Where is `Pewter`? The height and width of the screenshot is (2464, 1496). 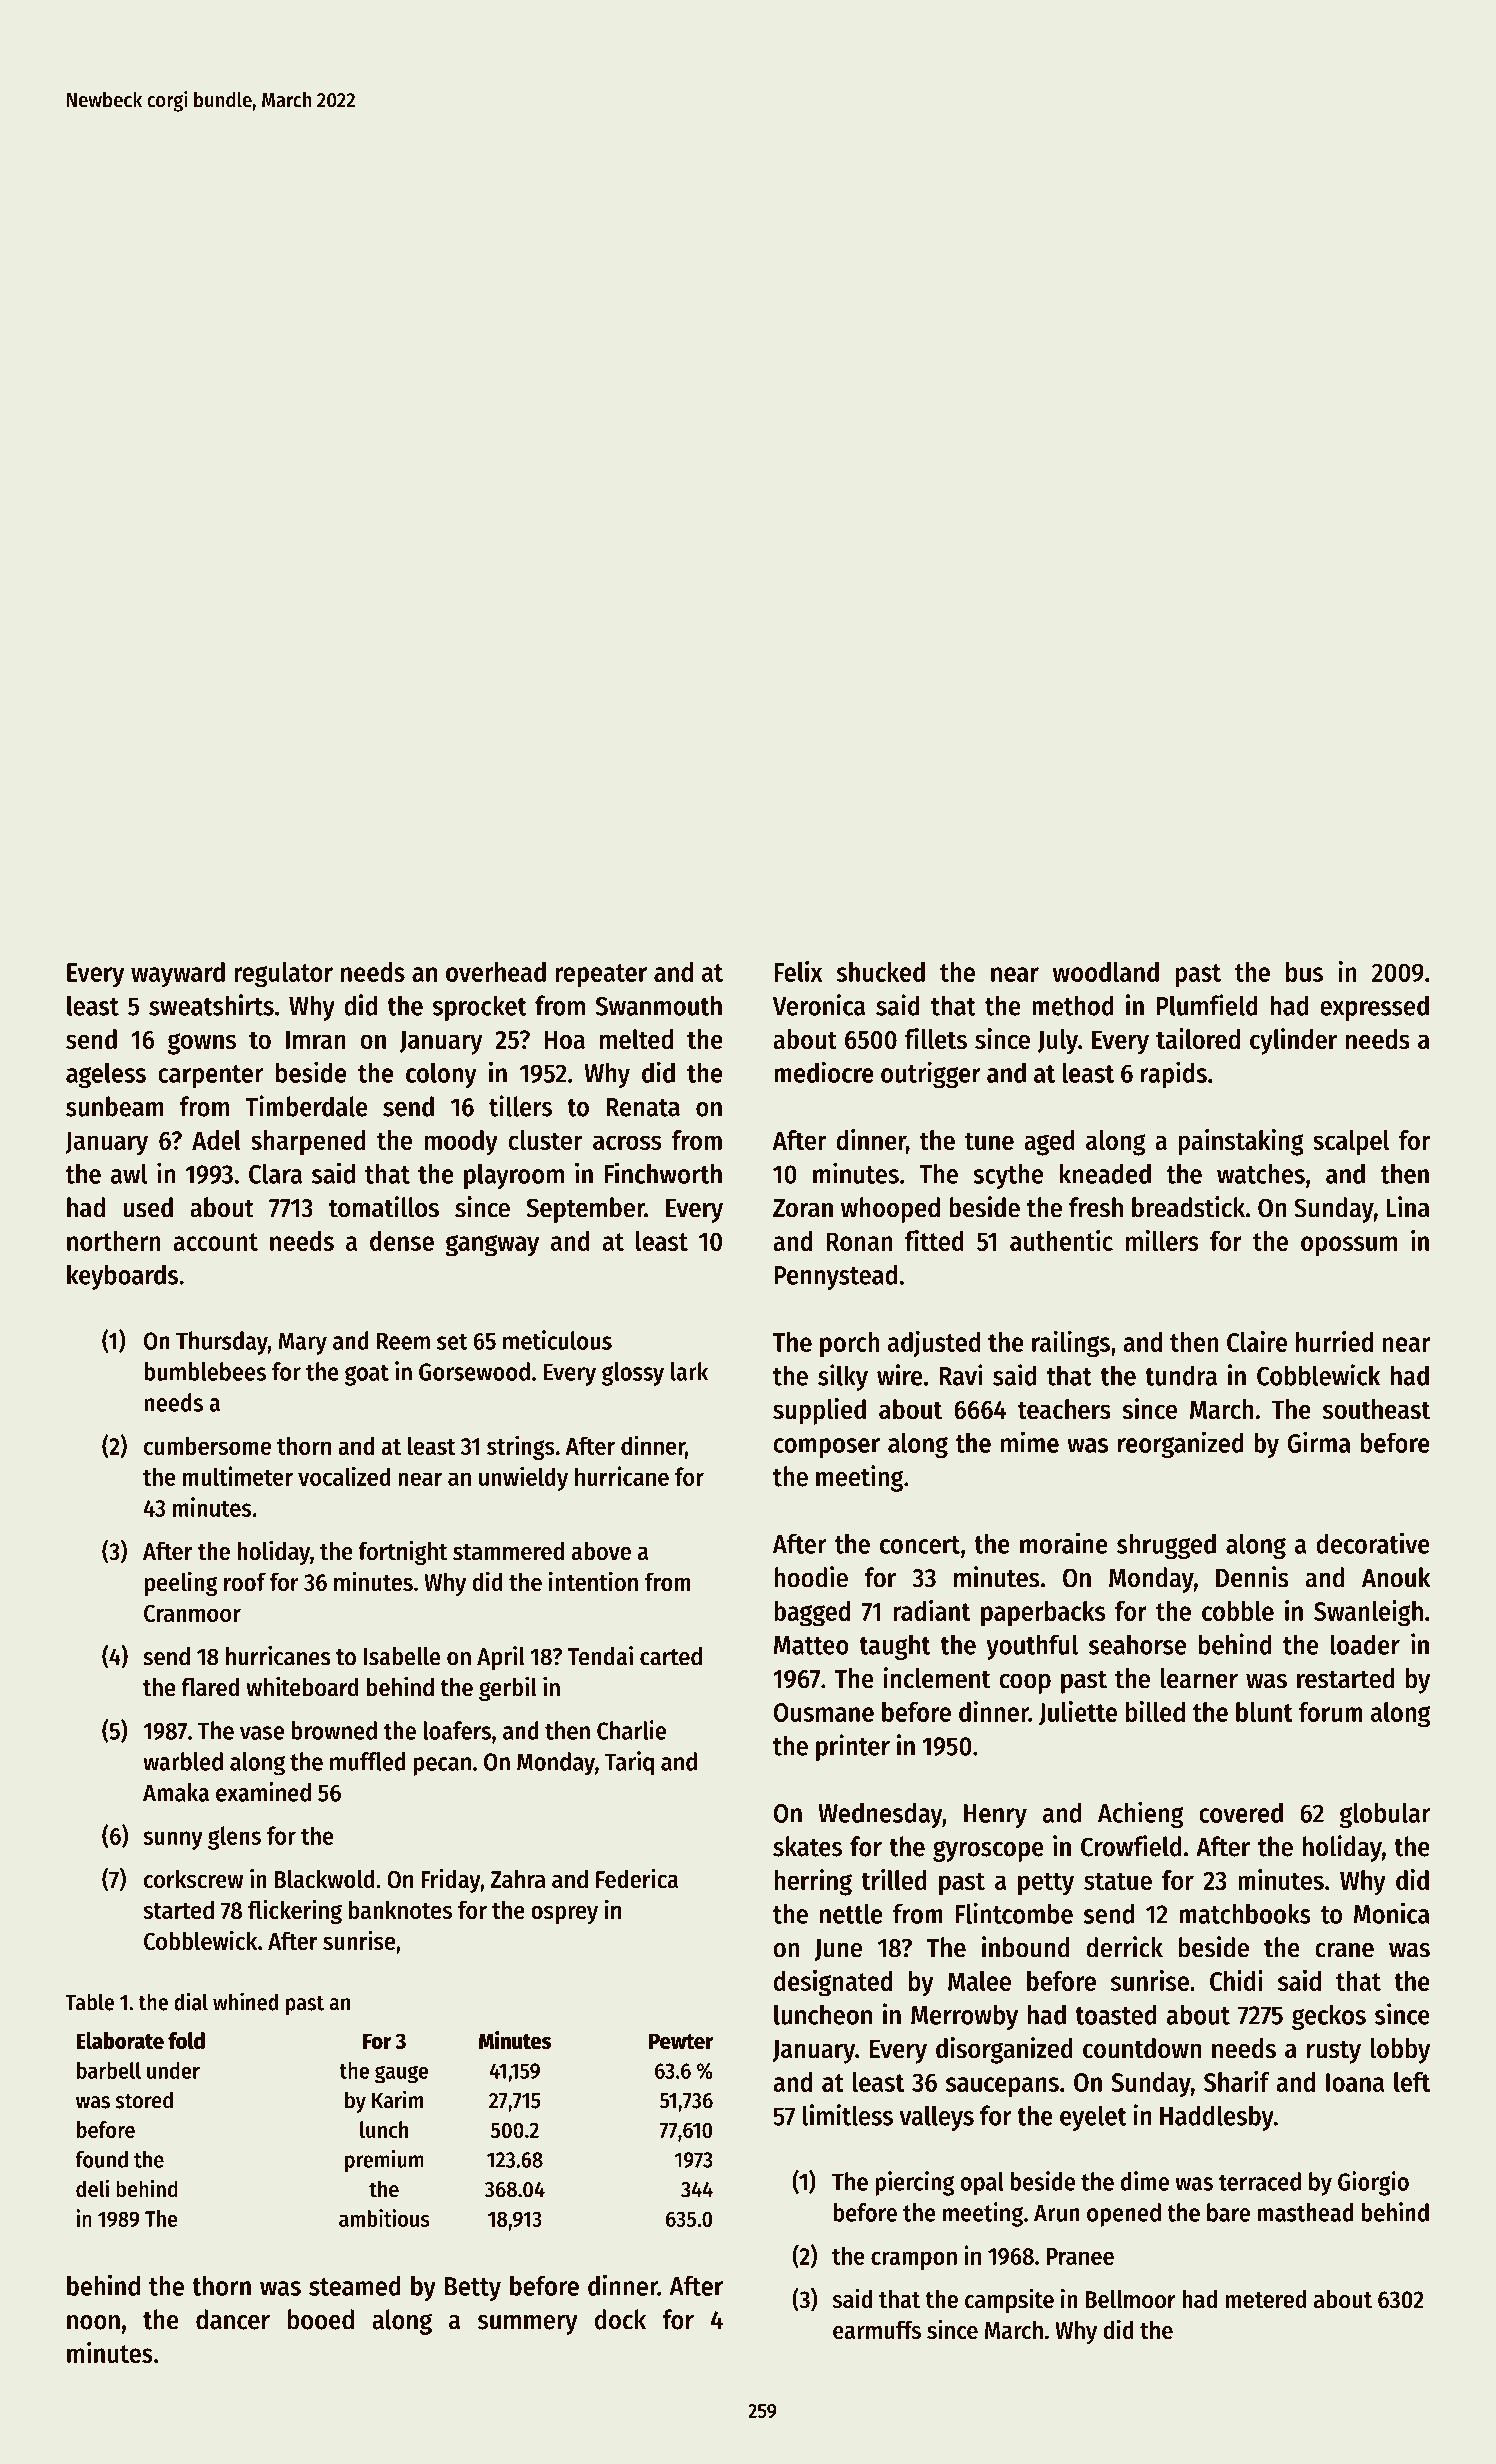
Pewter is located at coordinates (681, 2041).
